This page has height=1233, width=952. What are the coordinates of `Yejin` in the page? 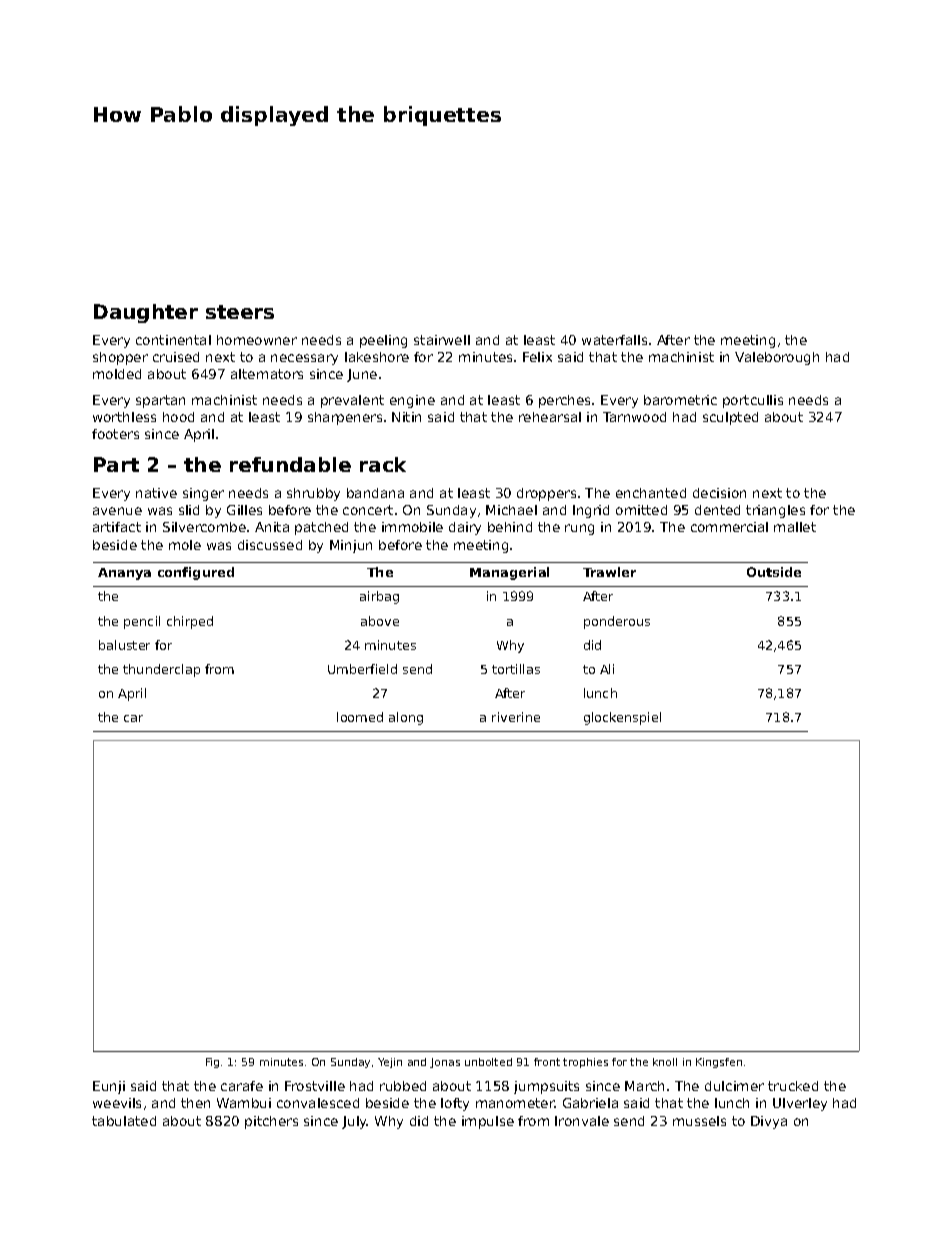 It's located at (390, 1063).
